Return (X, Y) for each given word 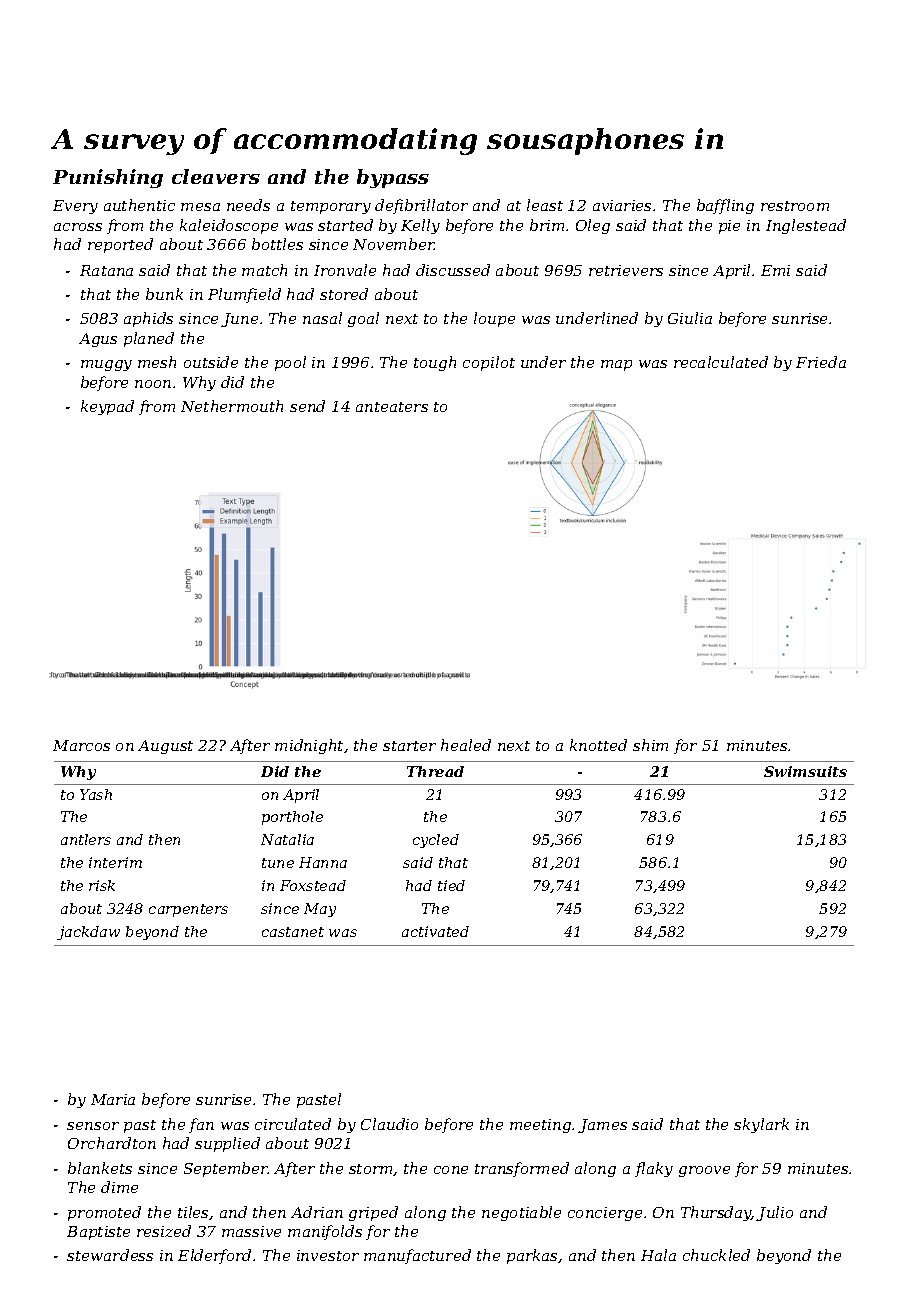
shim (650, 745)
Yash (96, 794)
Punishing (108, 178)
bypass (393, 178)
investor (328, 1255)
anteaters (392, 407)
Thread (435, 771)
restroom (795, 206)
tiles (194, 1213)
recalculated (721, 362)
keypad (107, 407)
